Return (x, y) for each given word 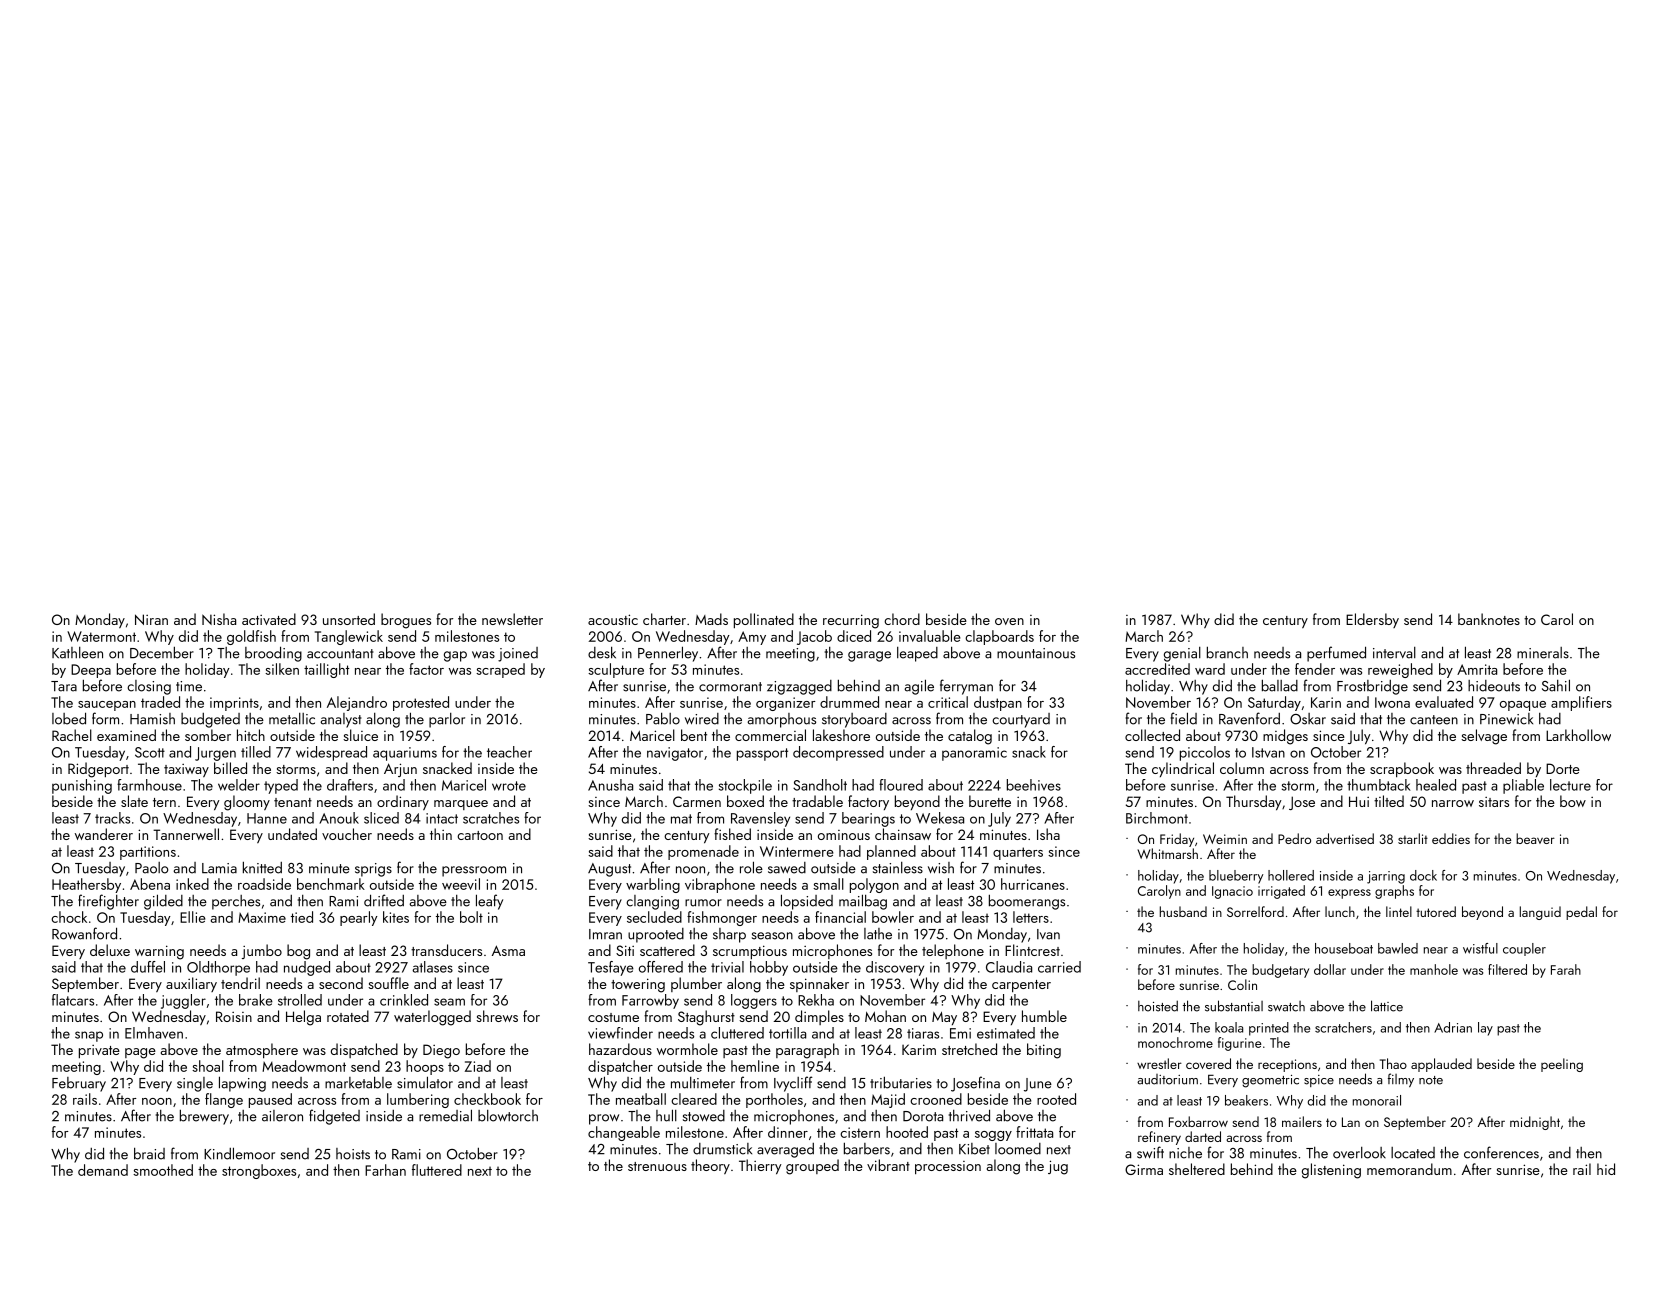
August (609, 870)
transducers (446, 950)
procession (948, 1167)
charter (664, 619)
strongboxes (259, 1171)
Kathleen (77, 653)
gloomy (247, 803)
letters (1031, 917)
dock (1423, 875)
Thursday (1254, 803)
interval (1394, 653)
